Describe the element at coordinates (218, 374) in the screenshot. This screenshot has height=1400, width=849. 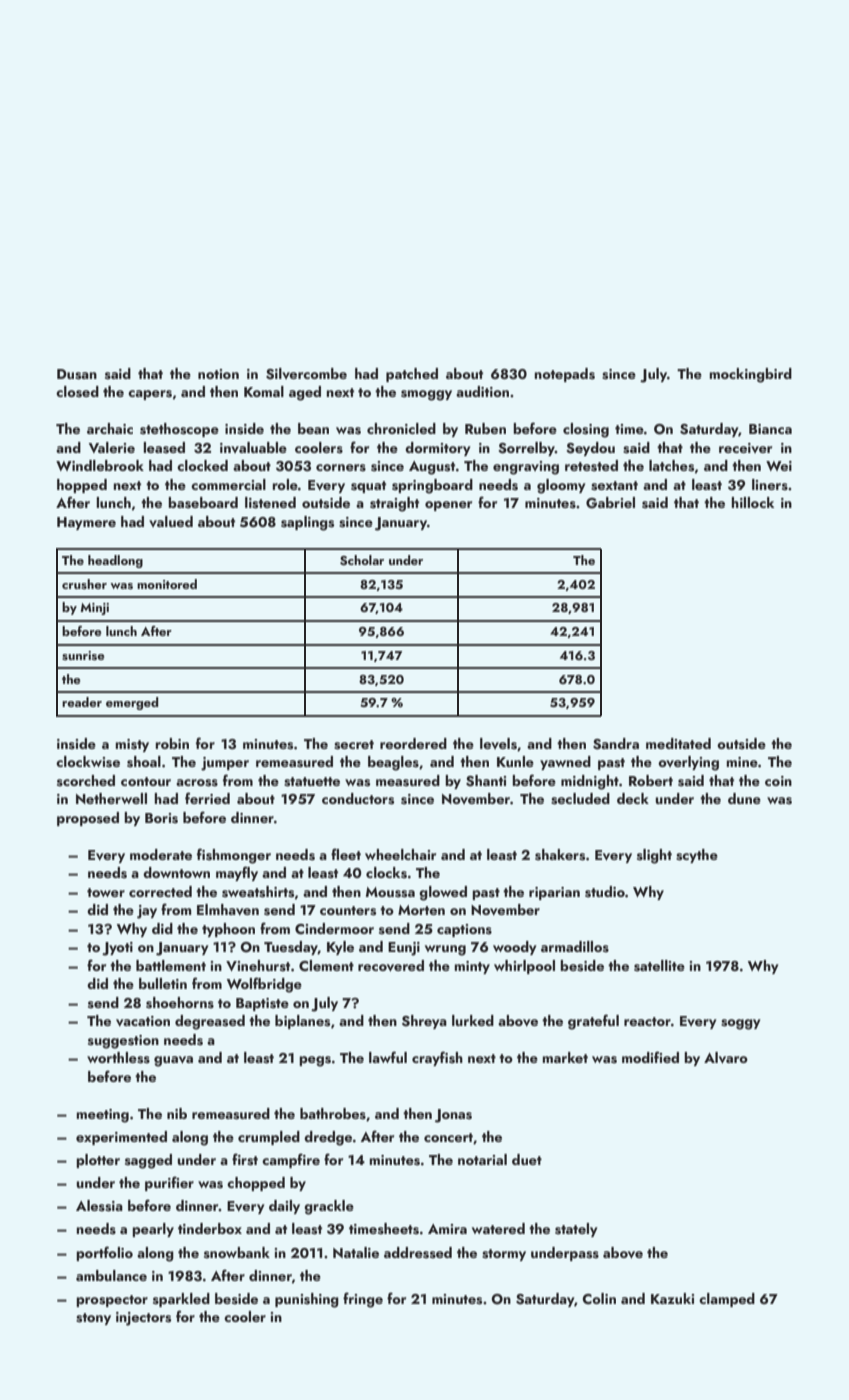
I see `notion` at that location.
